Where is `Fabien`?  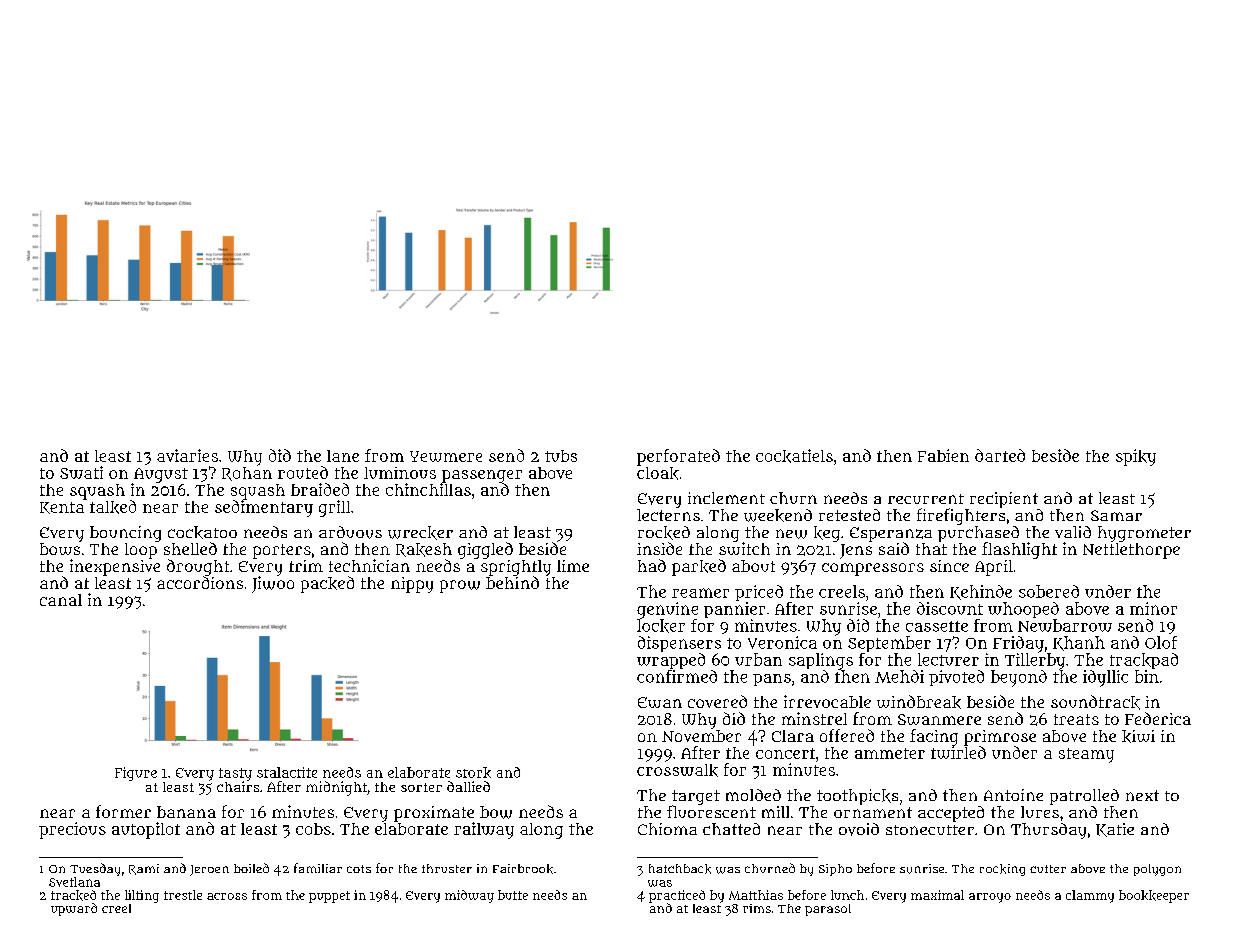 Fabien is located at coordinates (943, 455).
